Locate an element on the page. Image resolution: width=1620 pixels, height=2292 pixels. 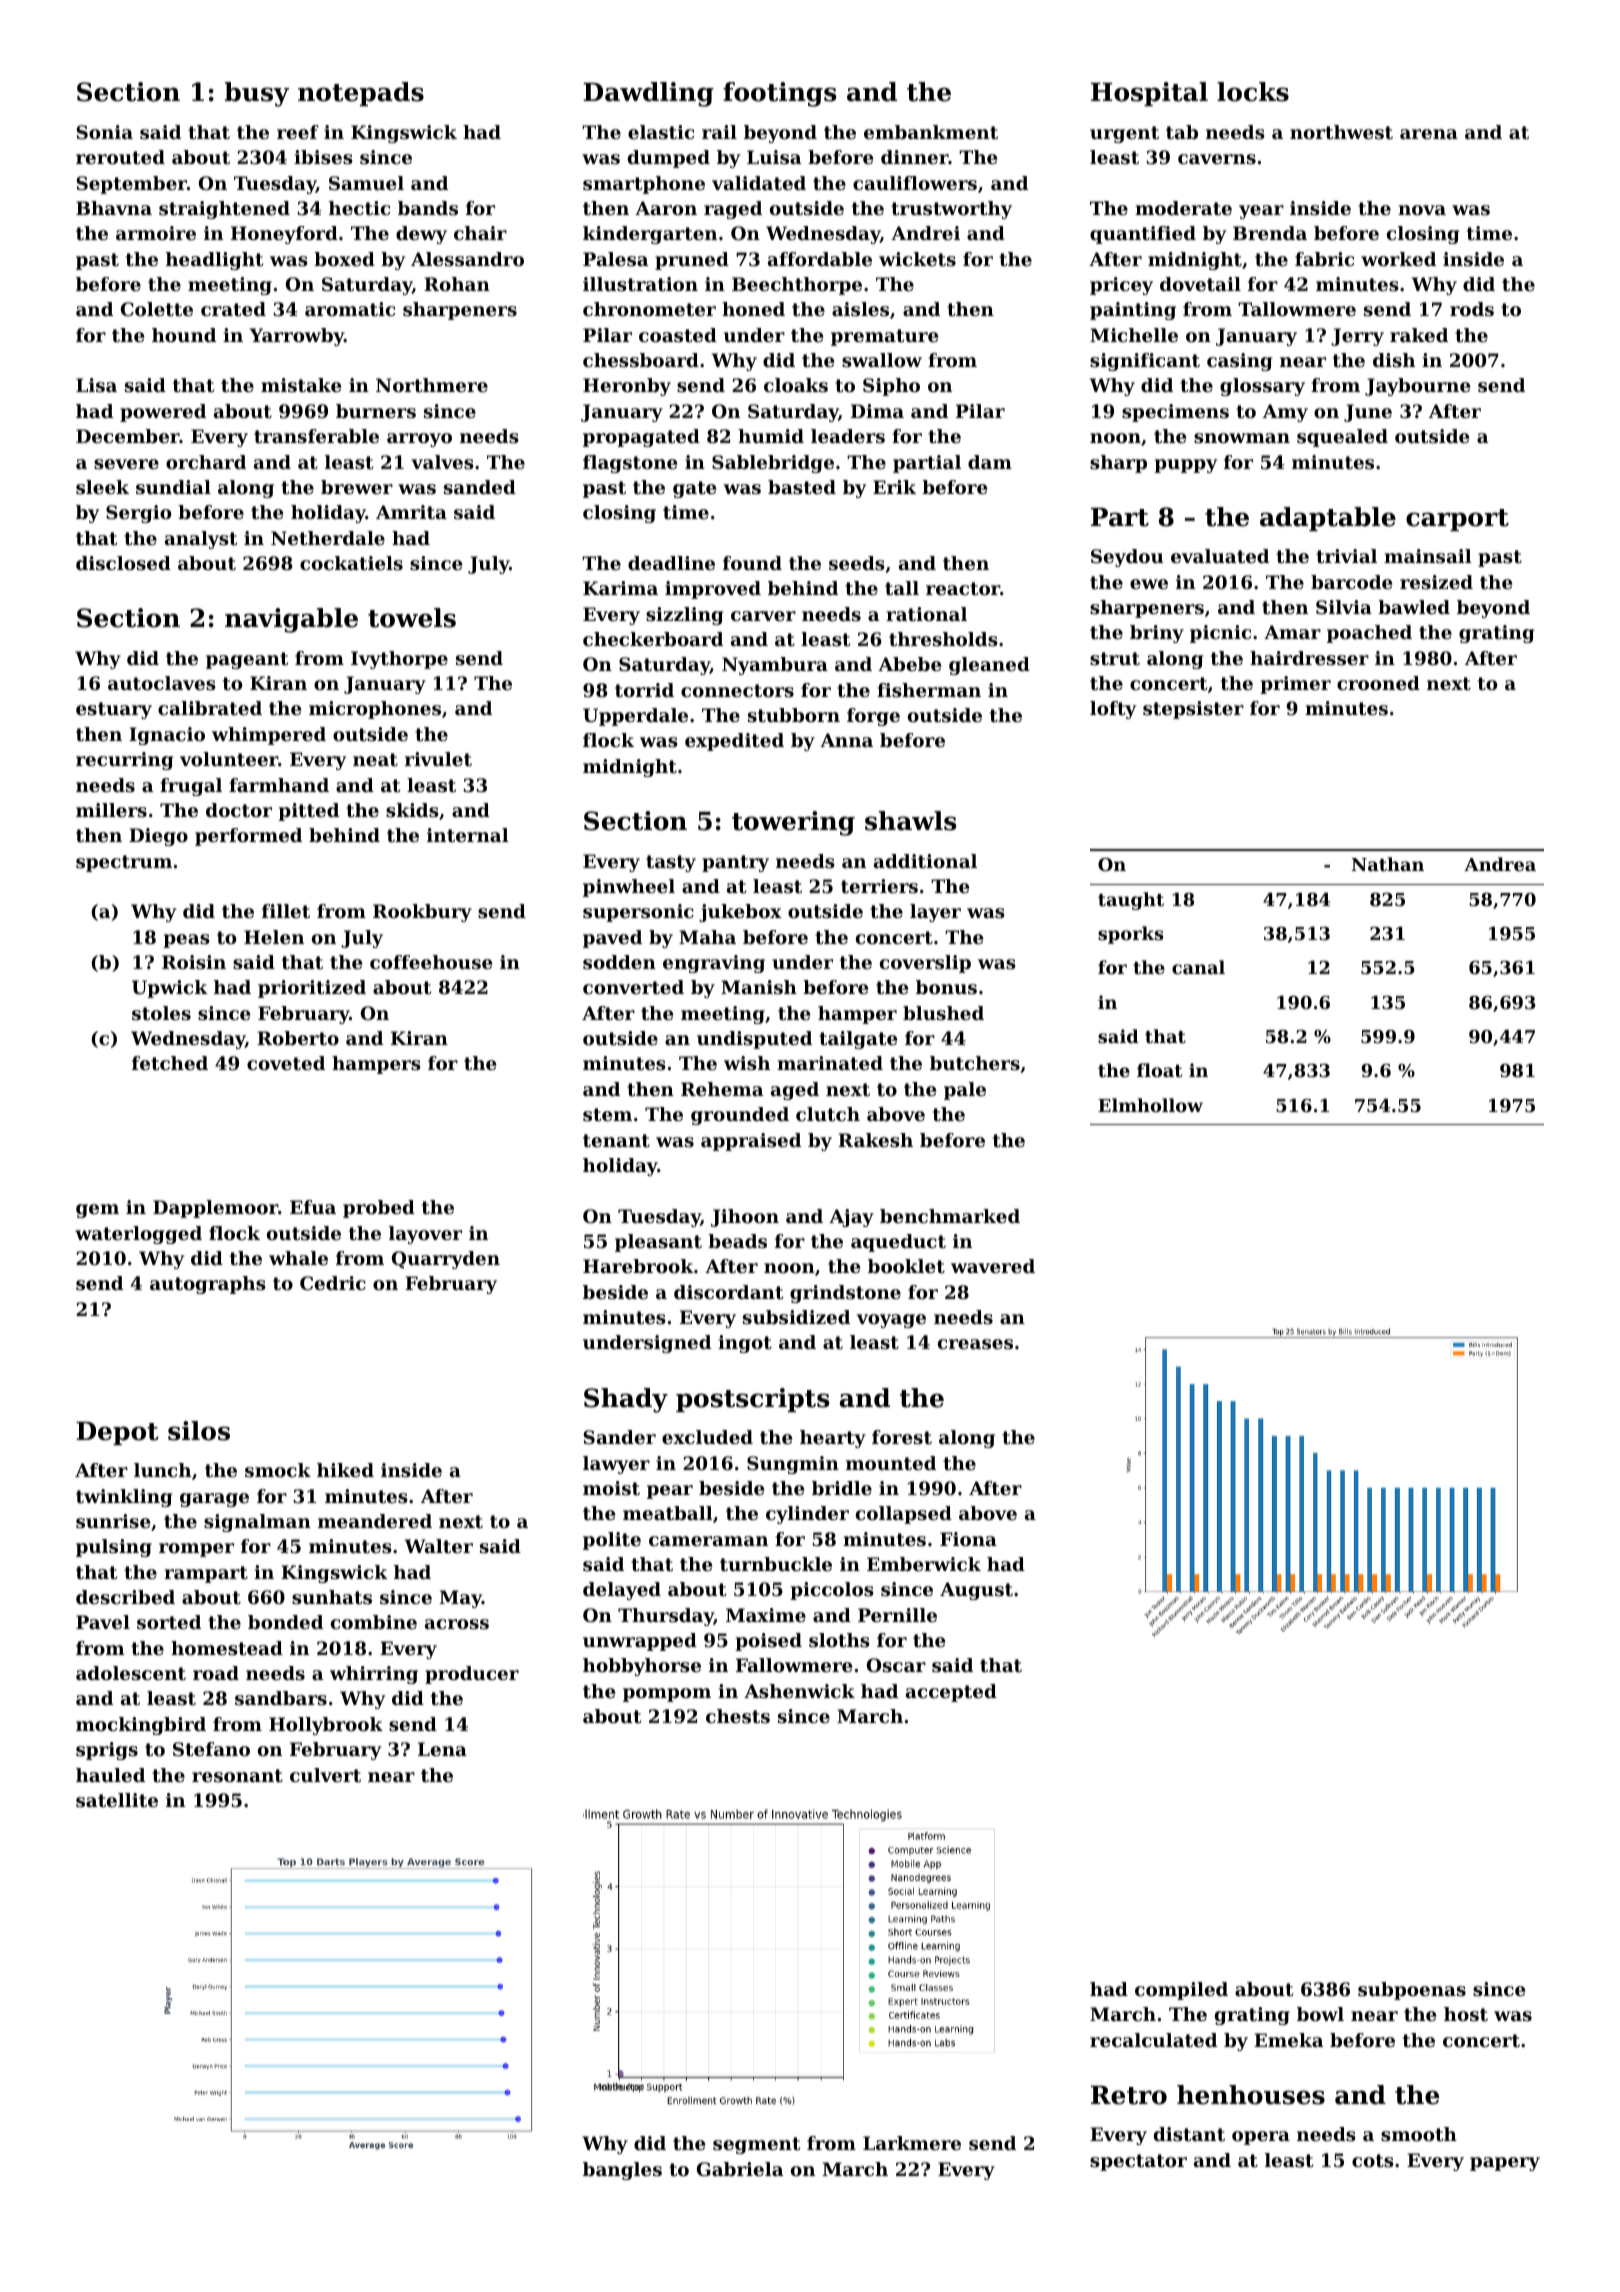
Larkmere is located at coordinates (912, 2143).
